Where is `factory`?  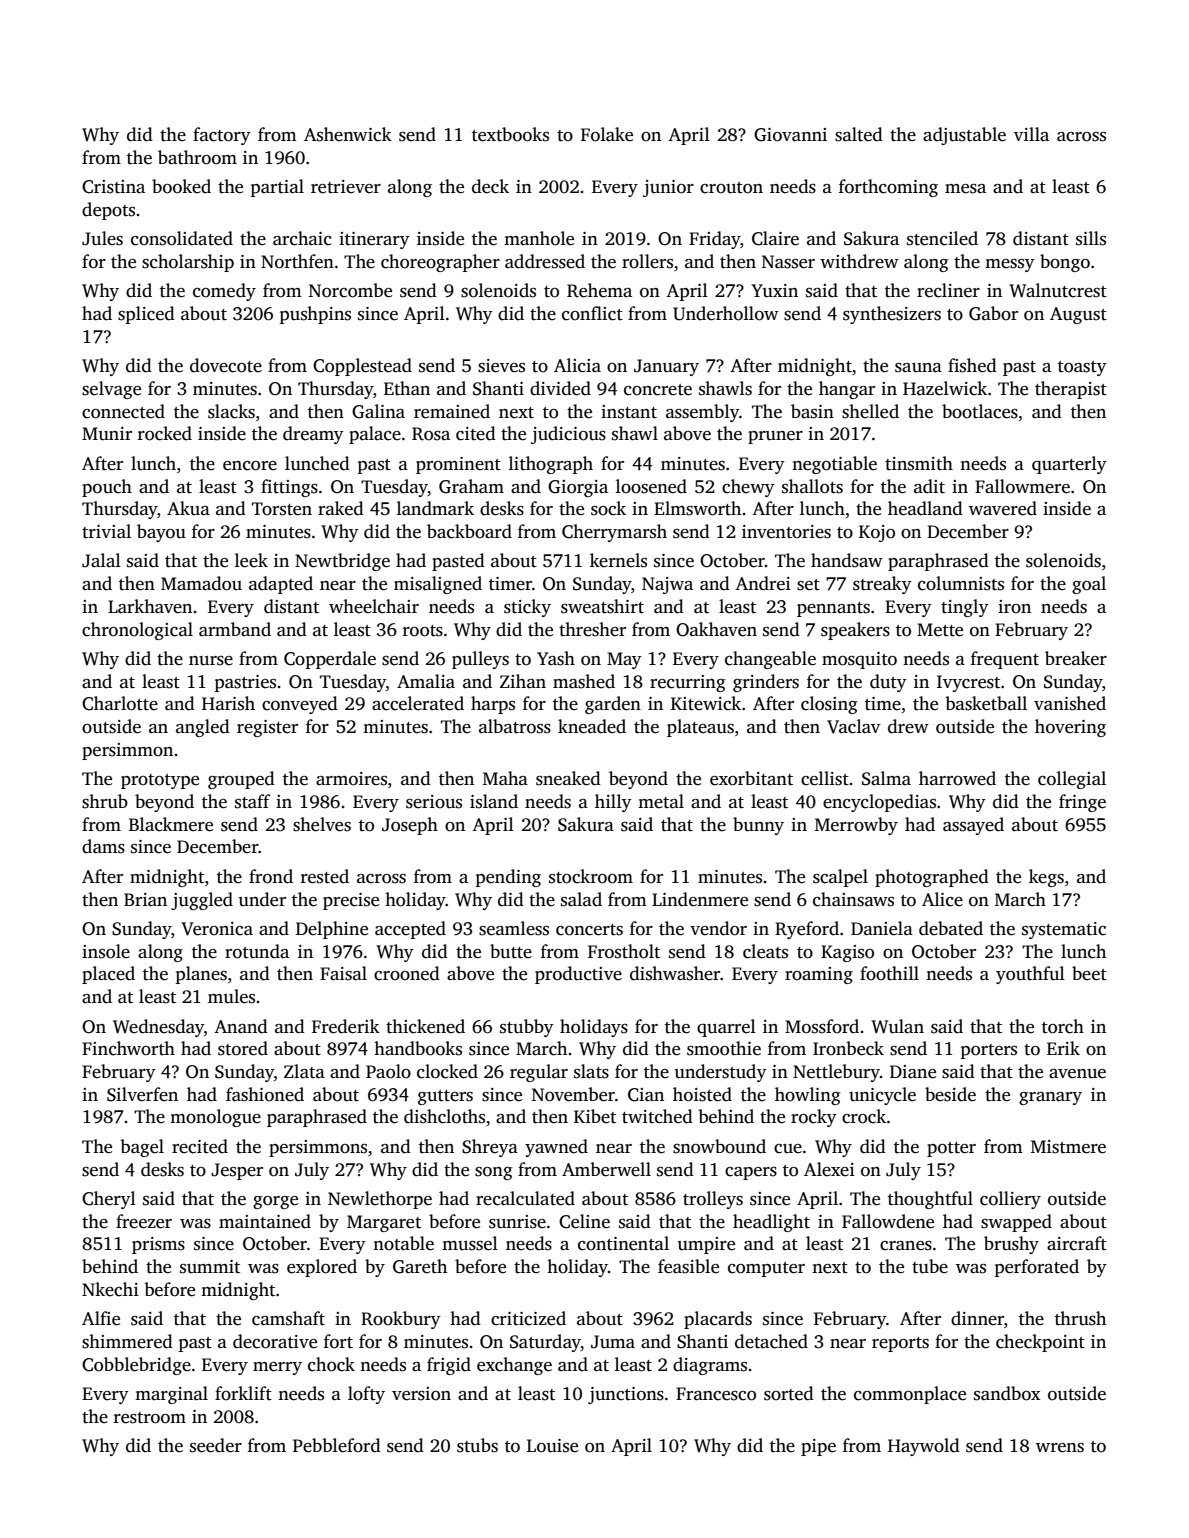
factory is located at coordinates (222, 136).
